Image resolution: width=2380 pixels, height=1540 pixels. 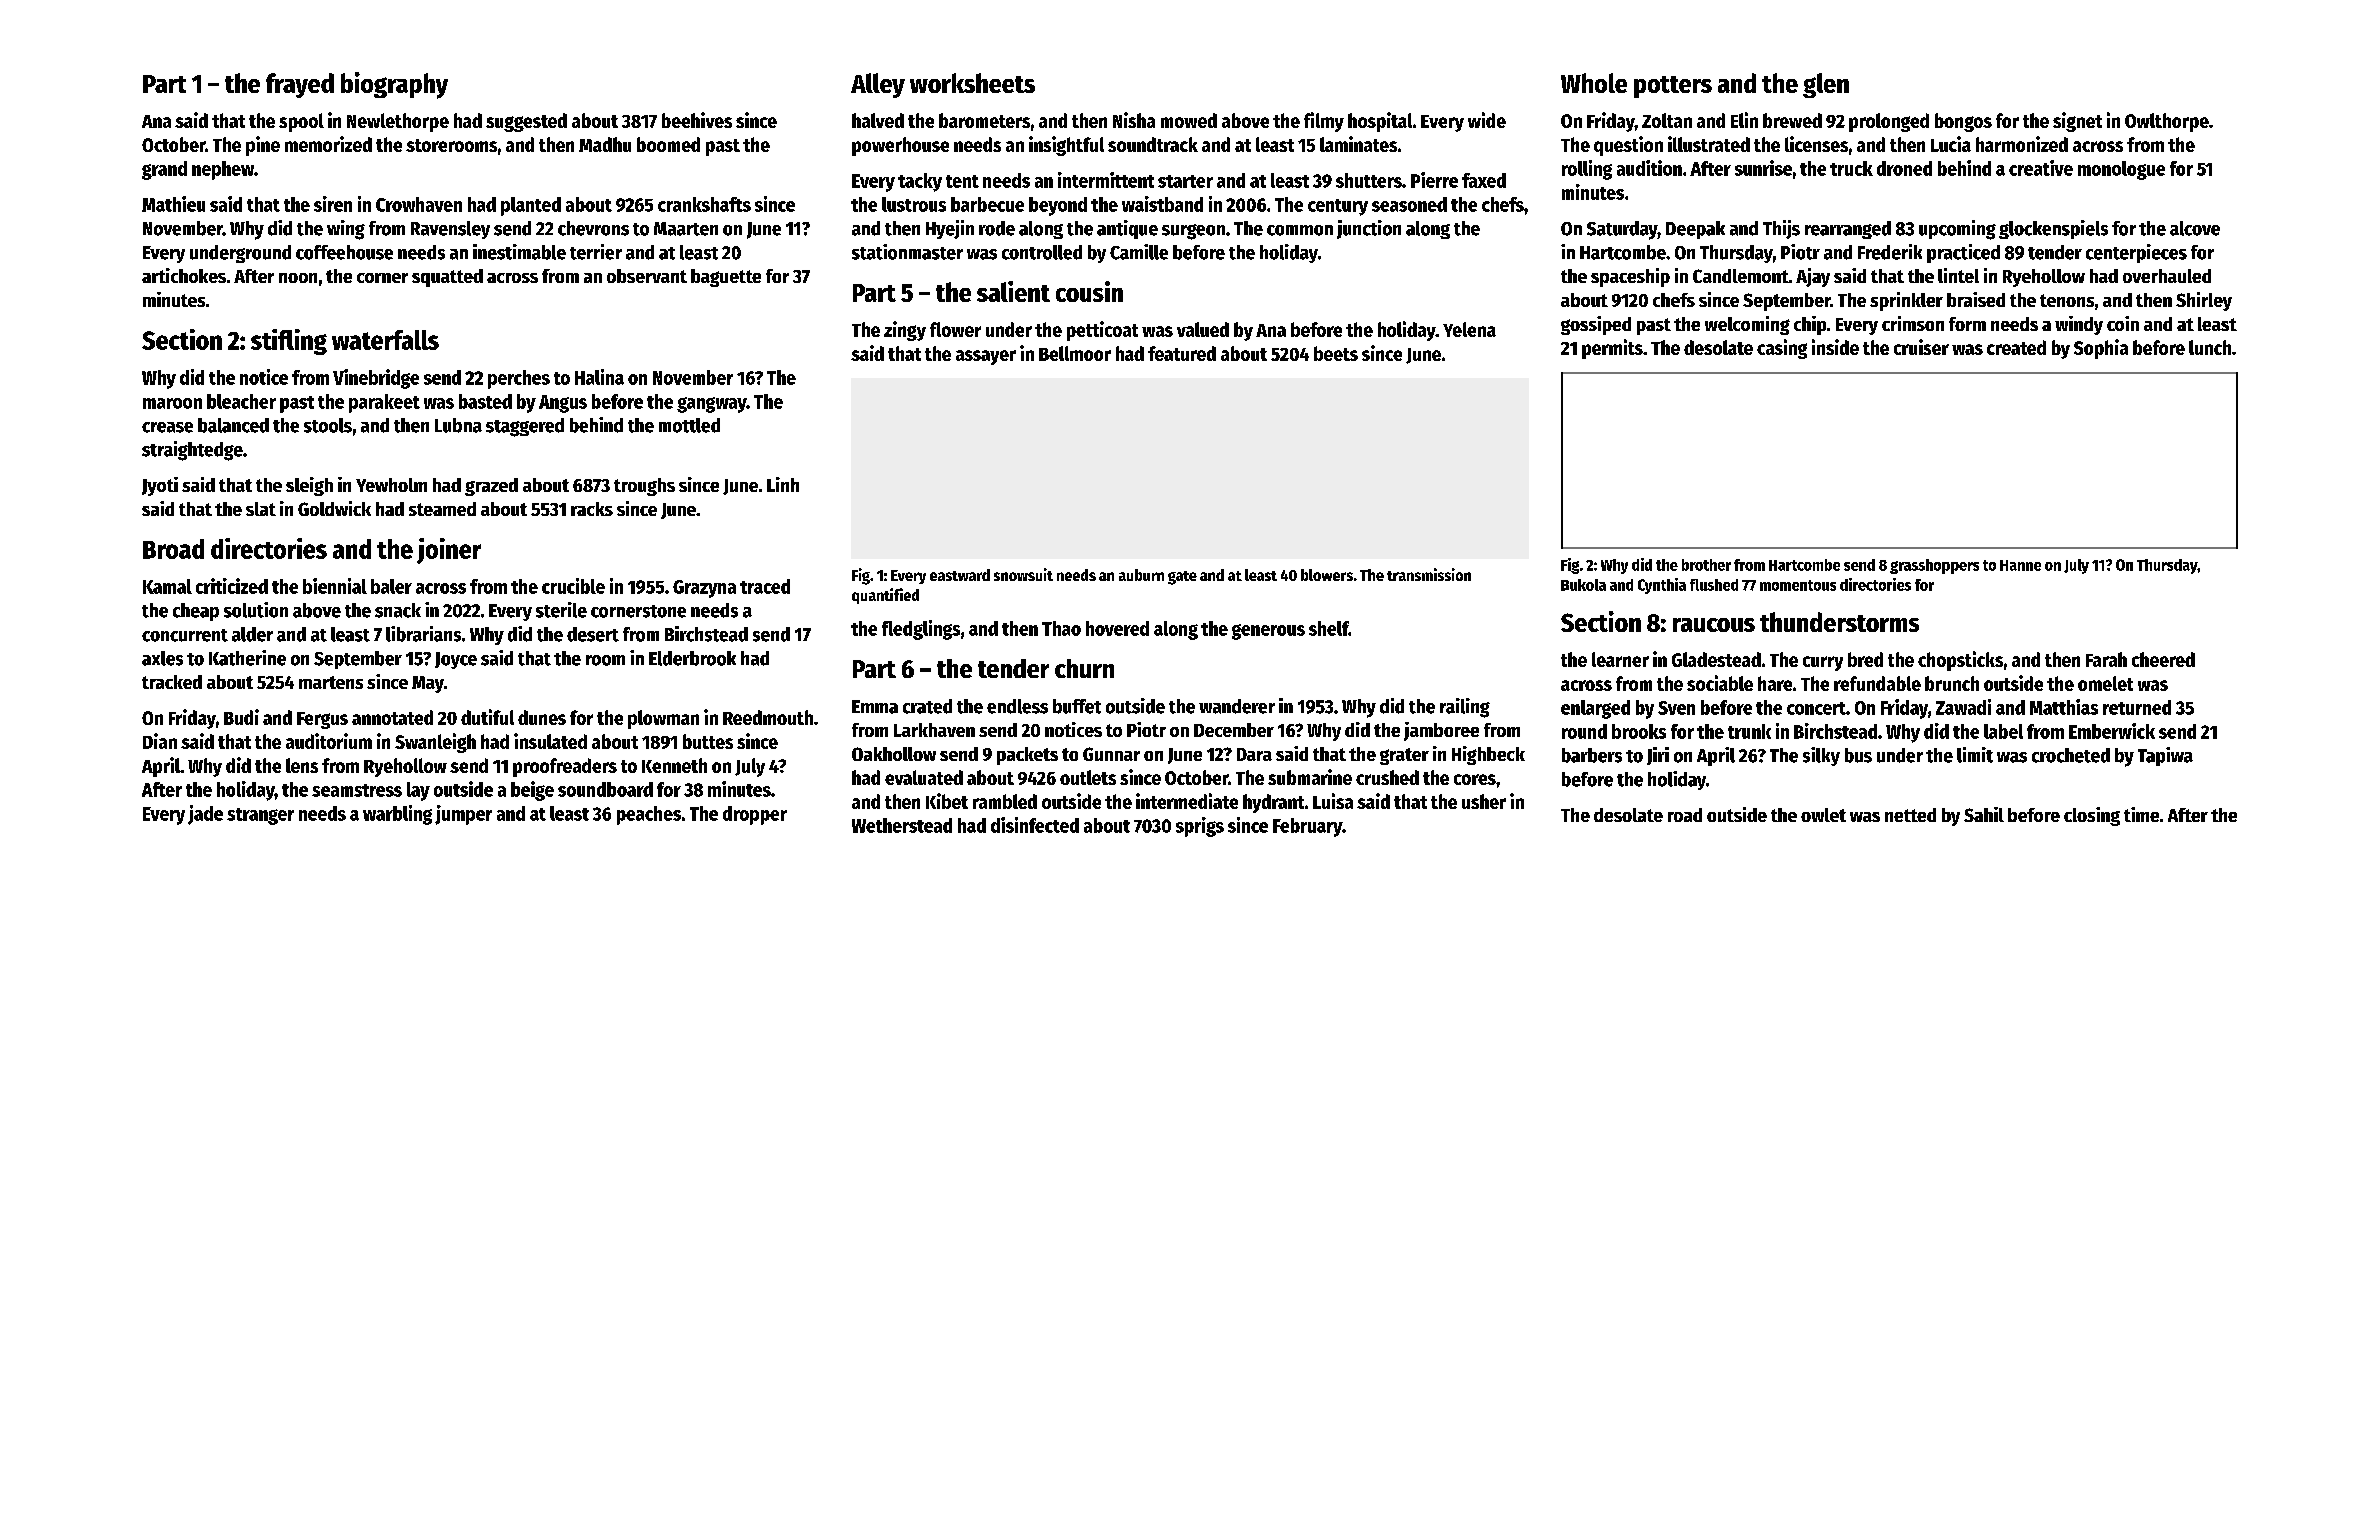 I want to click on Owlthorpe, so click(x=2167, y=122).
